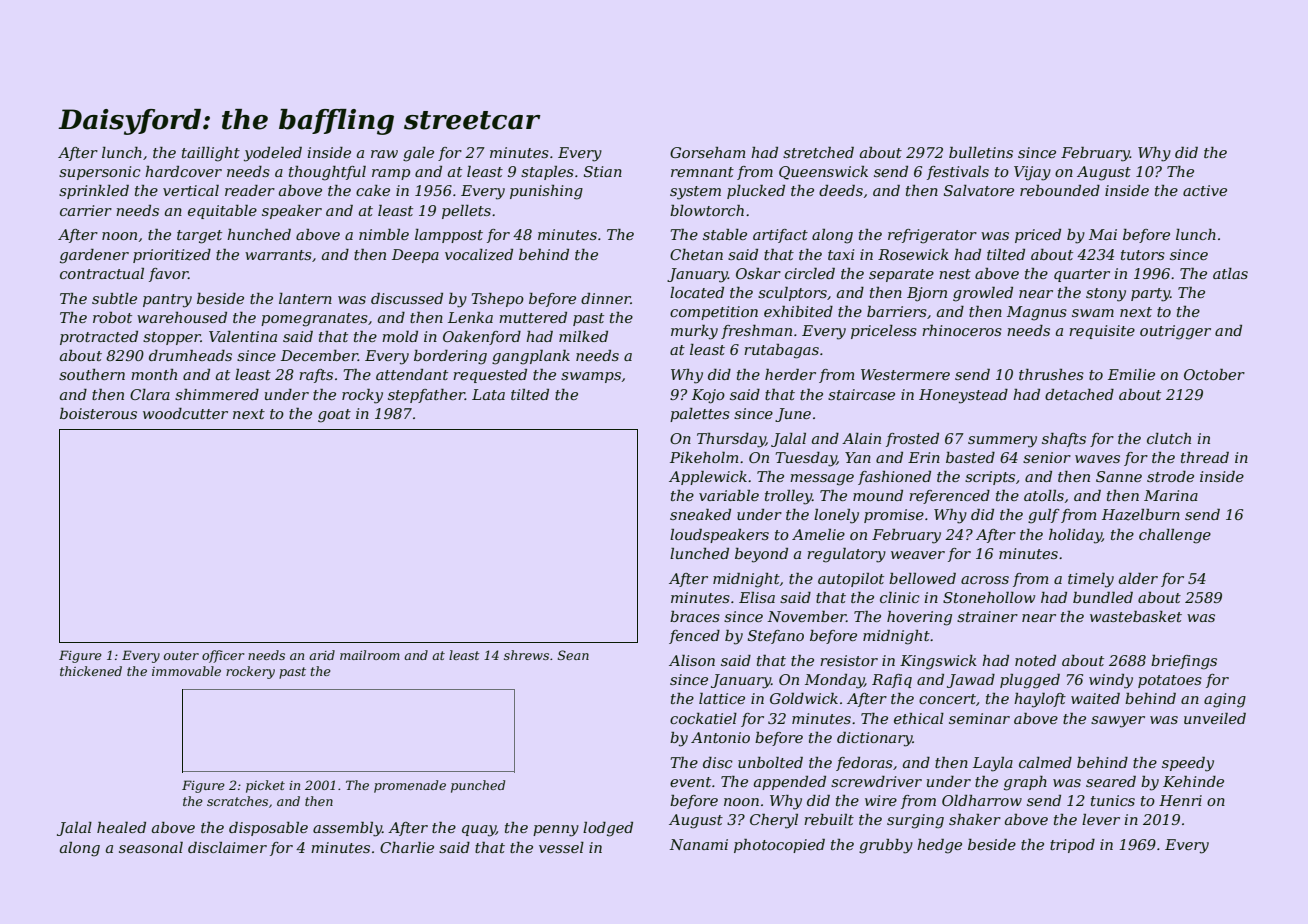 The width and height of the screenshot is (1308, 924). Describe the element at coordinates (561, 847) in the screenshot. I see `vessel` at that location.
